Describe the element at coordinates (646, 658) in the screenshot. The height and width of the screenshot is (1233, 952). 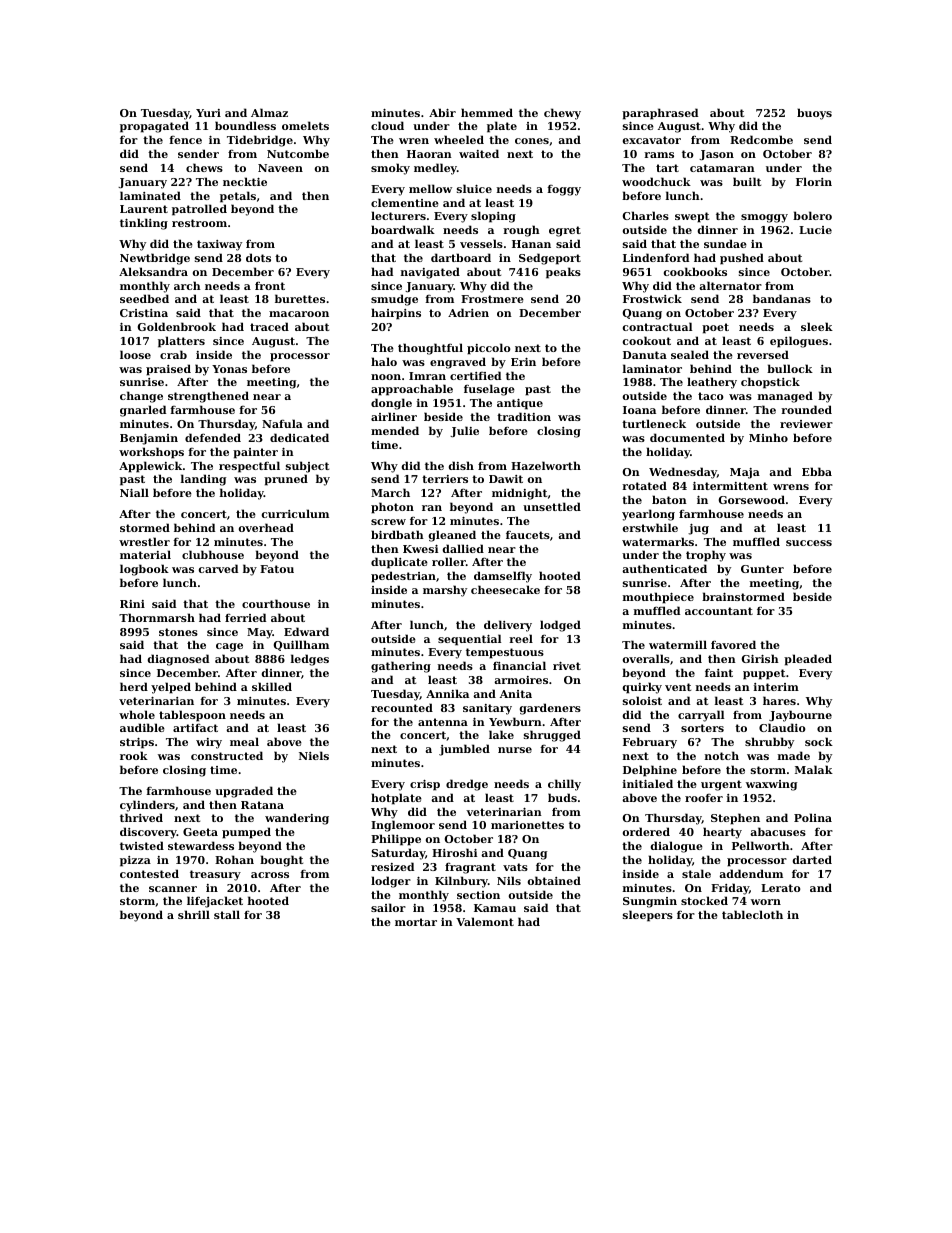
I see `overalls` at that location.
